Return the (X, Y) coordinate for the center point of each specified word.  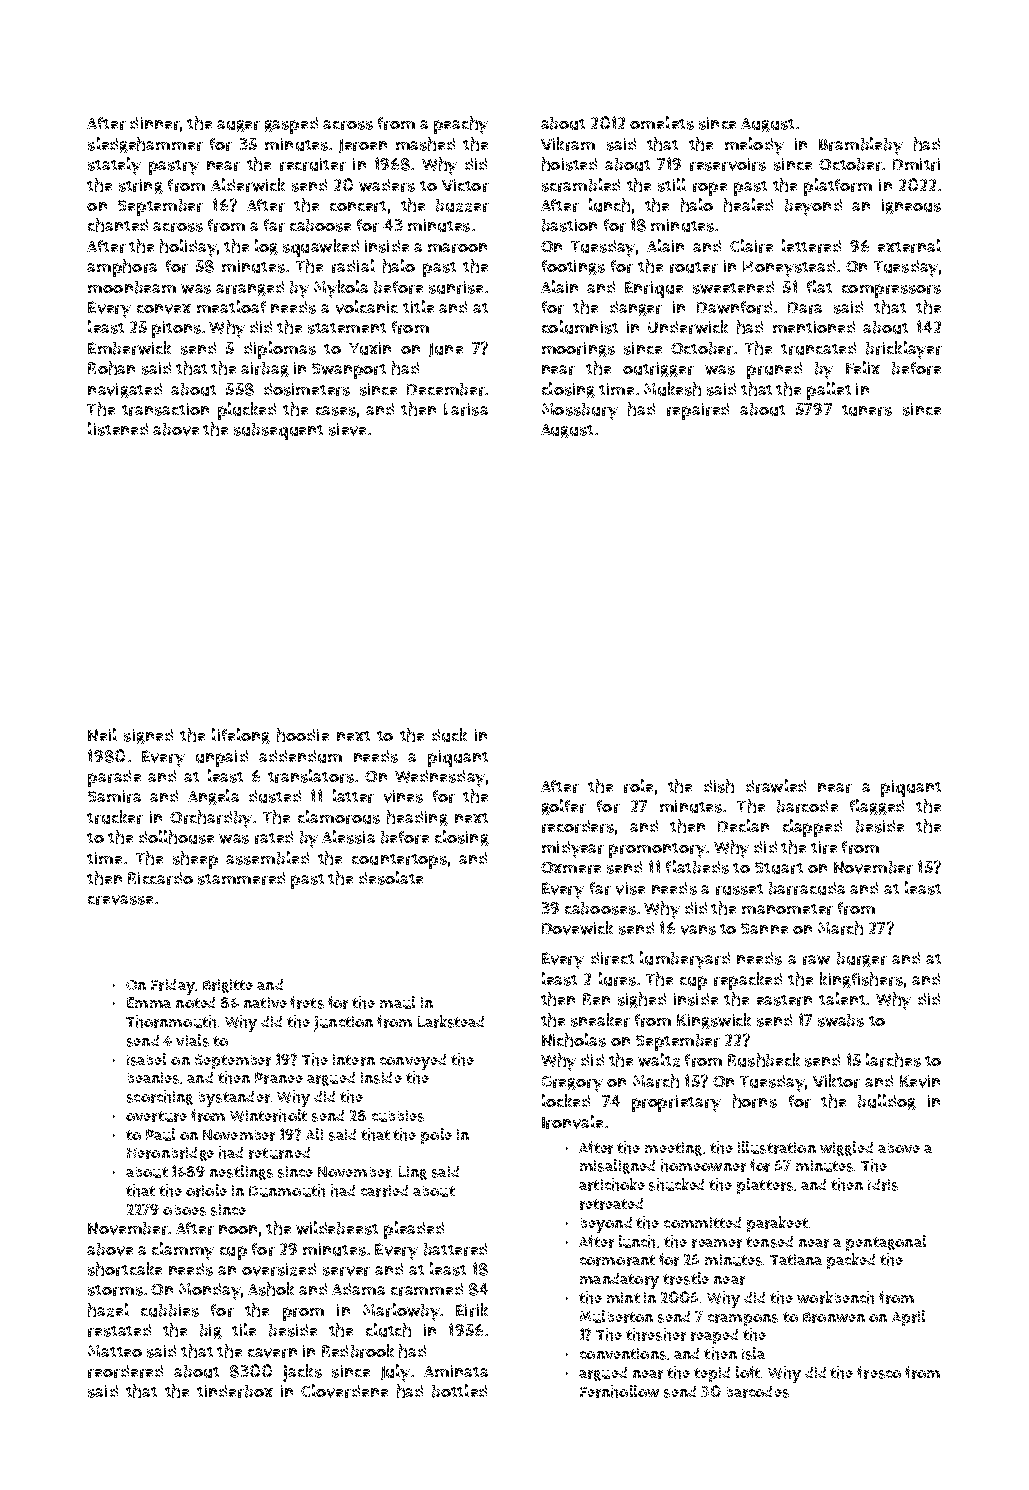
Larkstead (451, 1021)
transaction (165, 409)
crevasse (120, 900)
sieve (347, 429)
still (672, 185)
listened (118, 429)
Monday (210, 1291)
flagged (877, 807)
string (141, 186)
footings (573, 267)
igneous (911, 206)
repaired (698, 411)
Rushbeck (764, 1060)
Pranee (279, 1078)
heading (417, 818)
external (909, 246)
